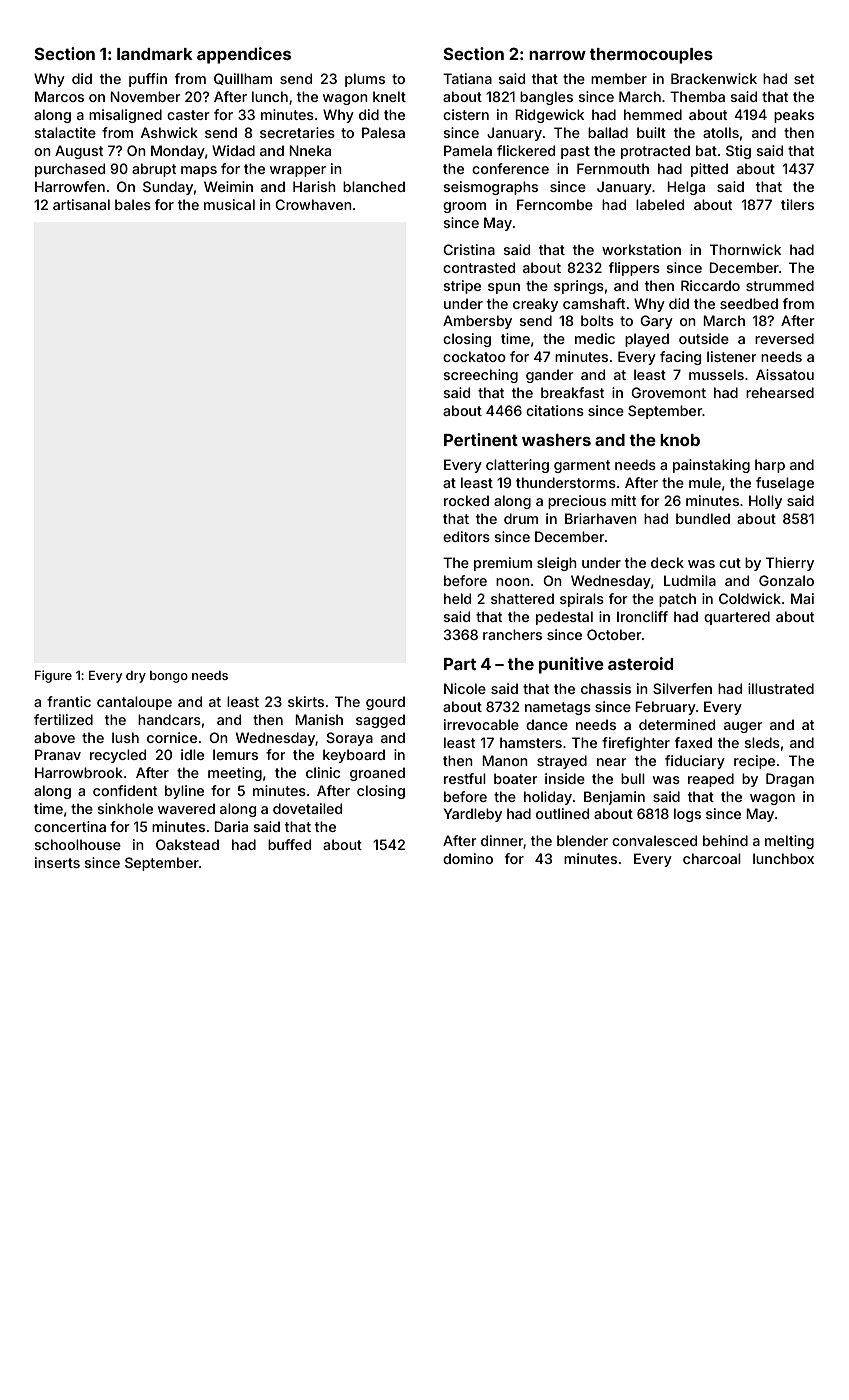 The width and height of the page is (849, 1400). Describe the element at coordinates (710, 285) in the page. I see `Riccardo` at that location.
